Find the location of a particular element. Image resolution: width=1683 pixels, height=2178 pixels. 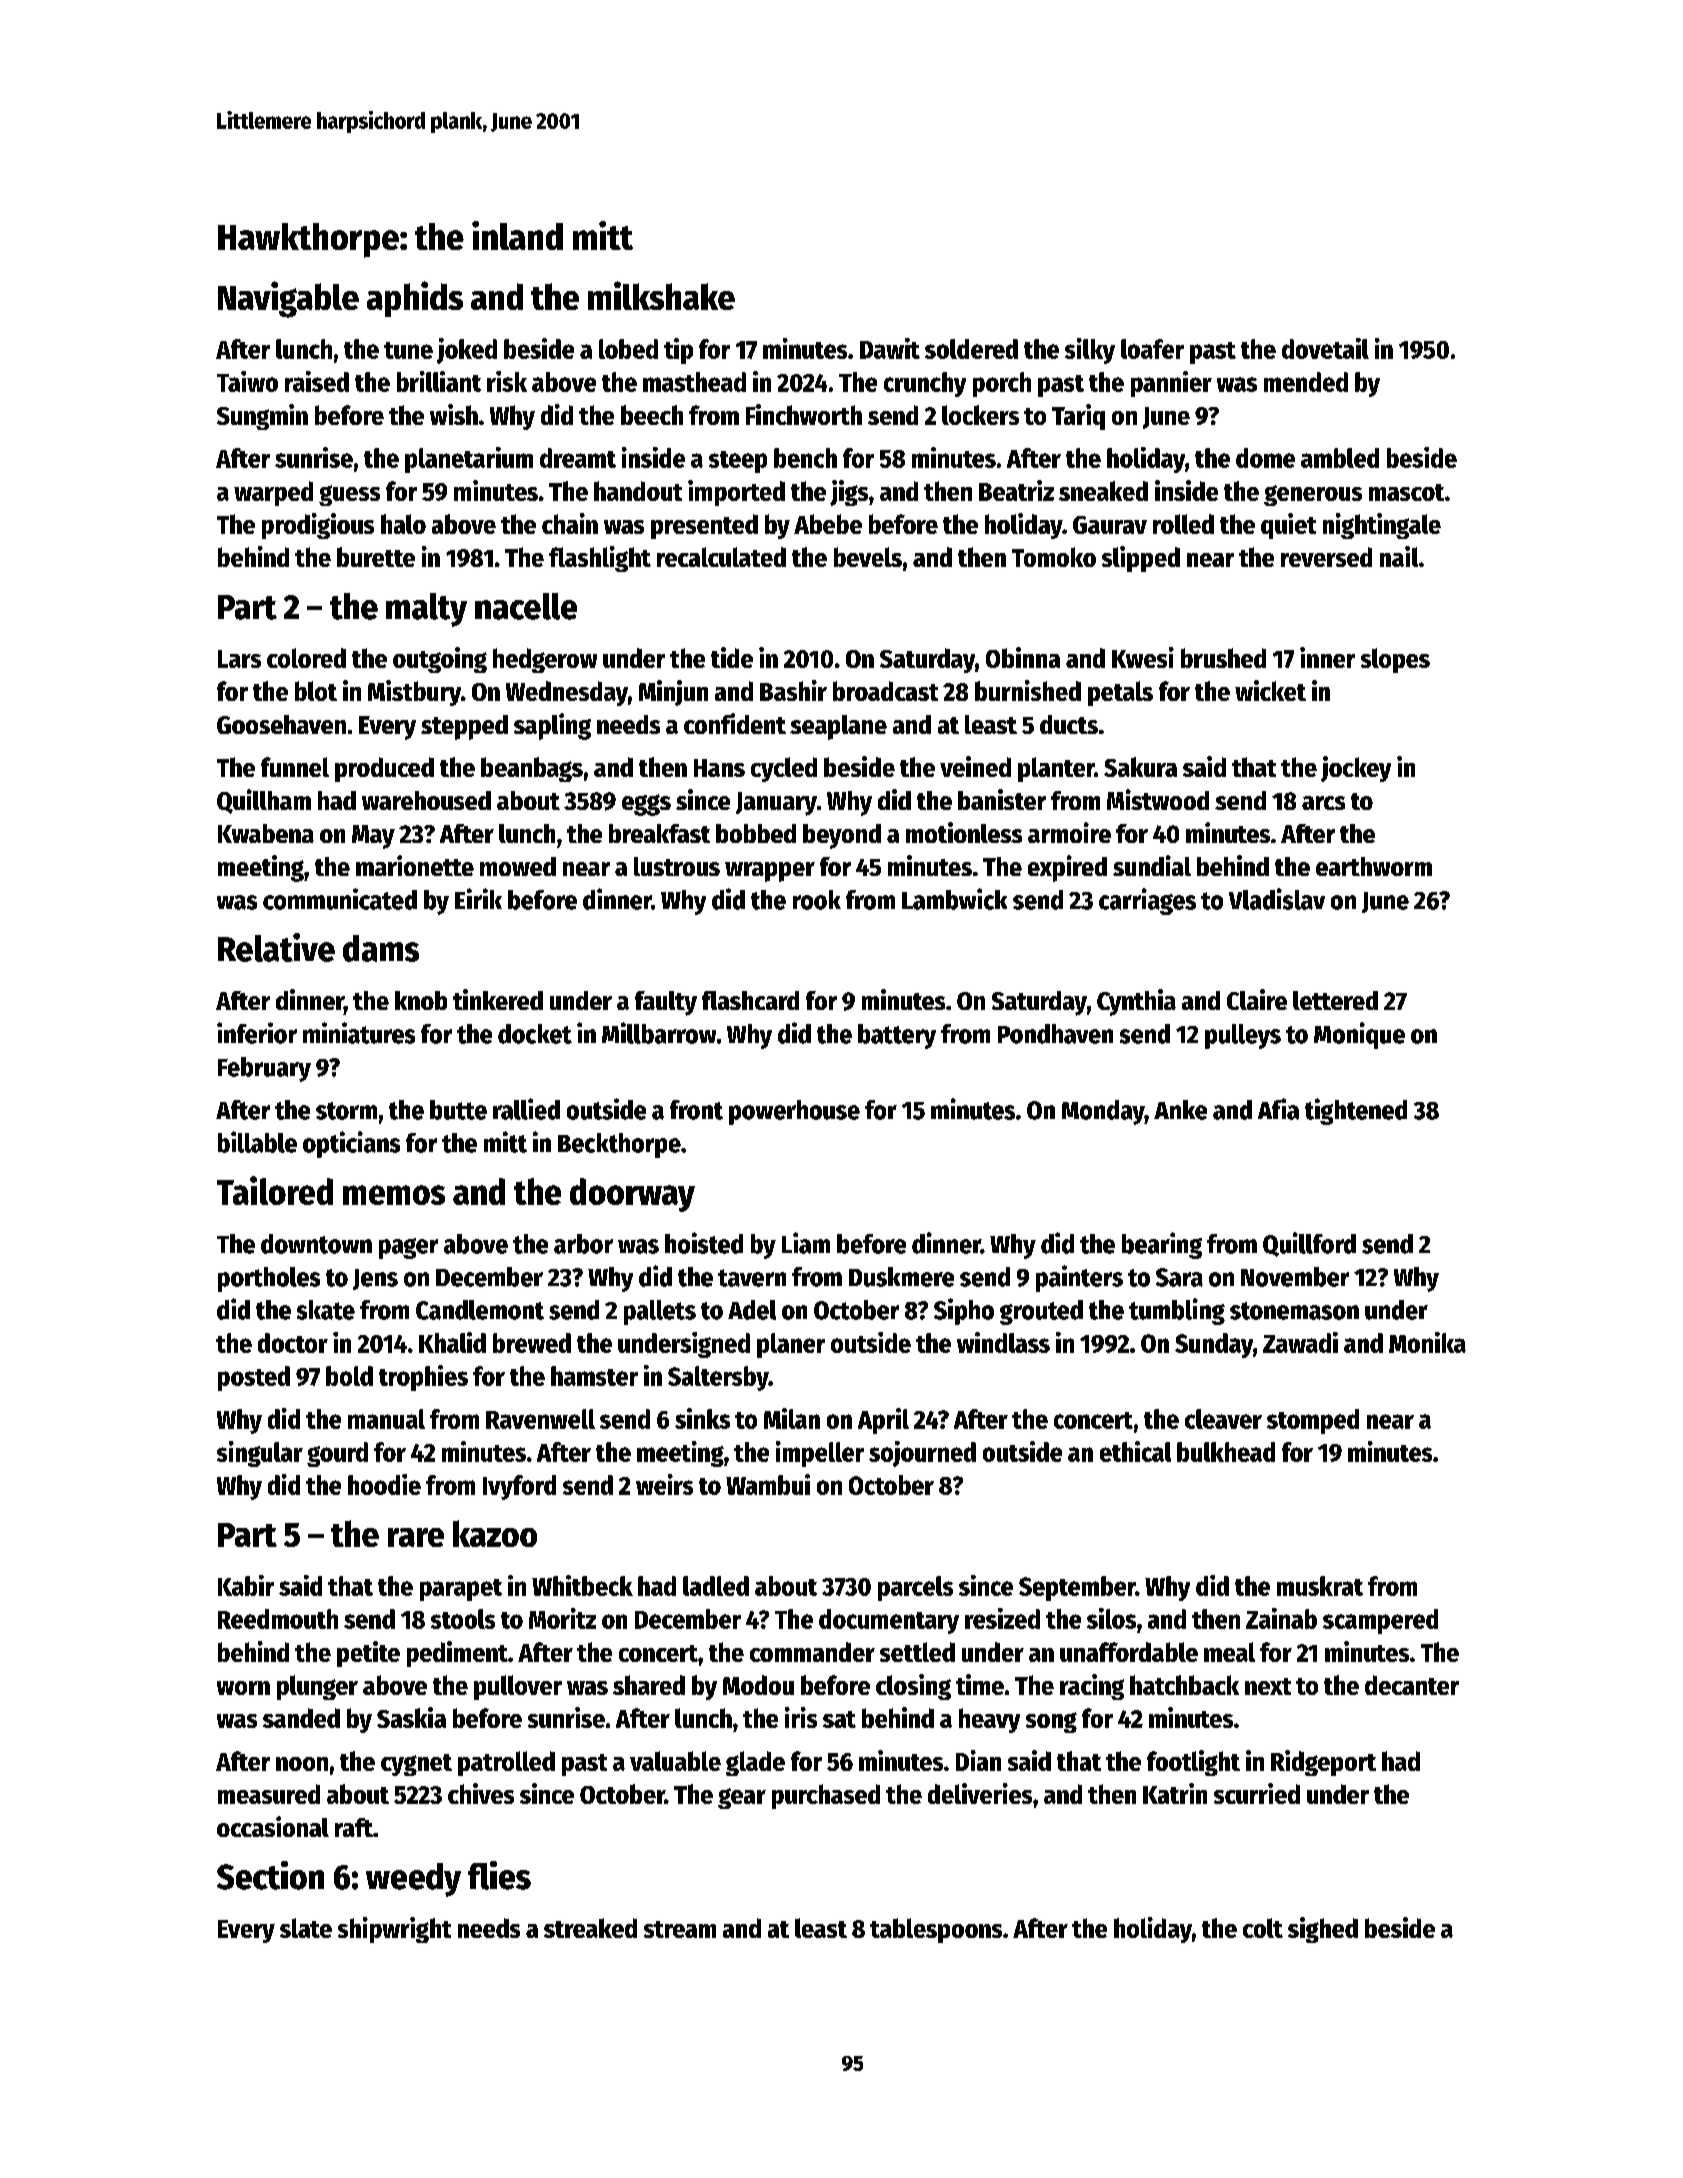

worn is located at coordinates (243, 1688).
